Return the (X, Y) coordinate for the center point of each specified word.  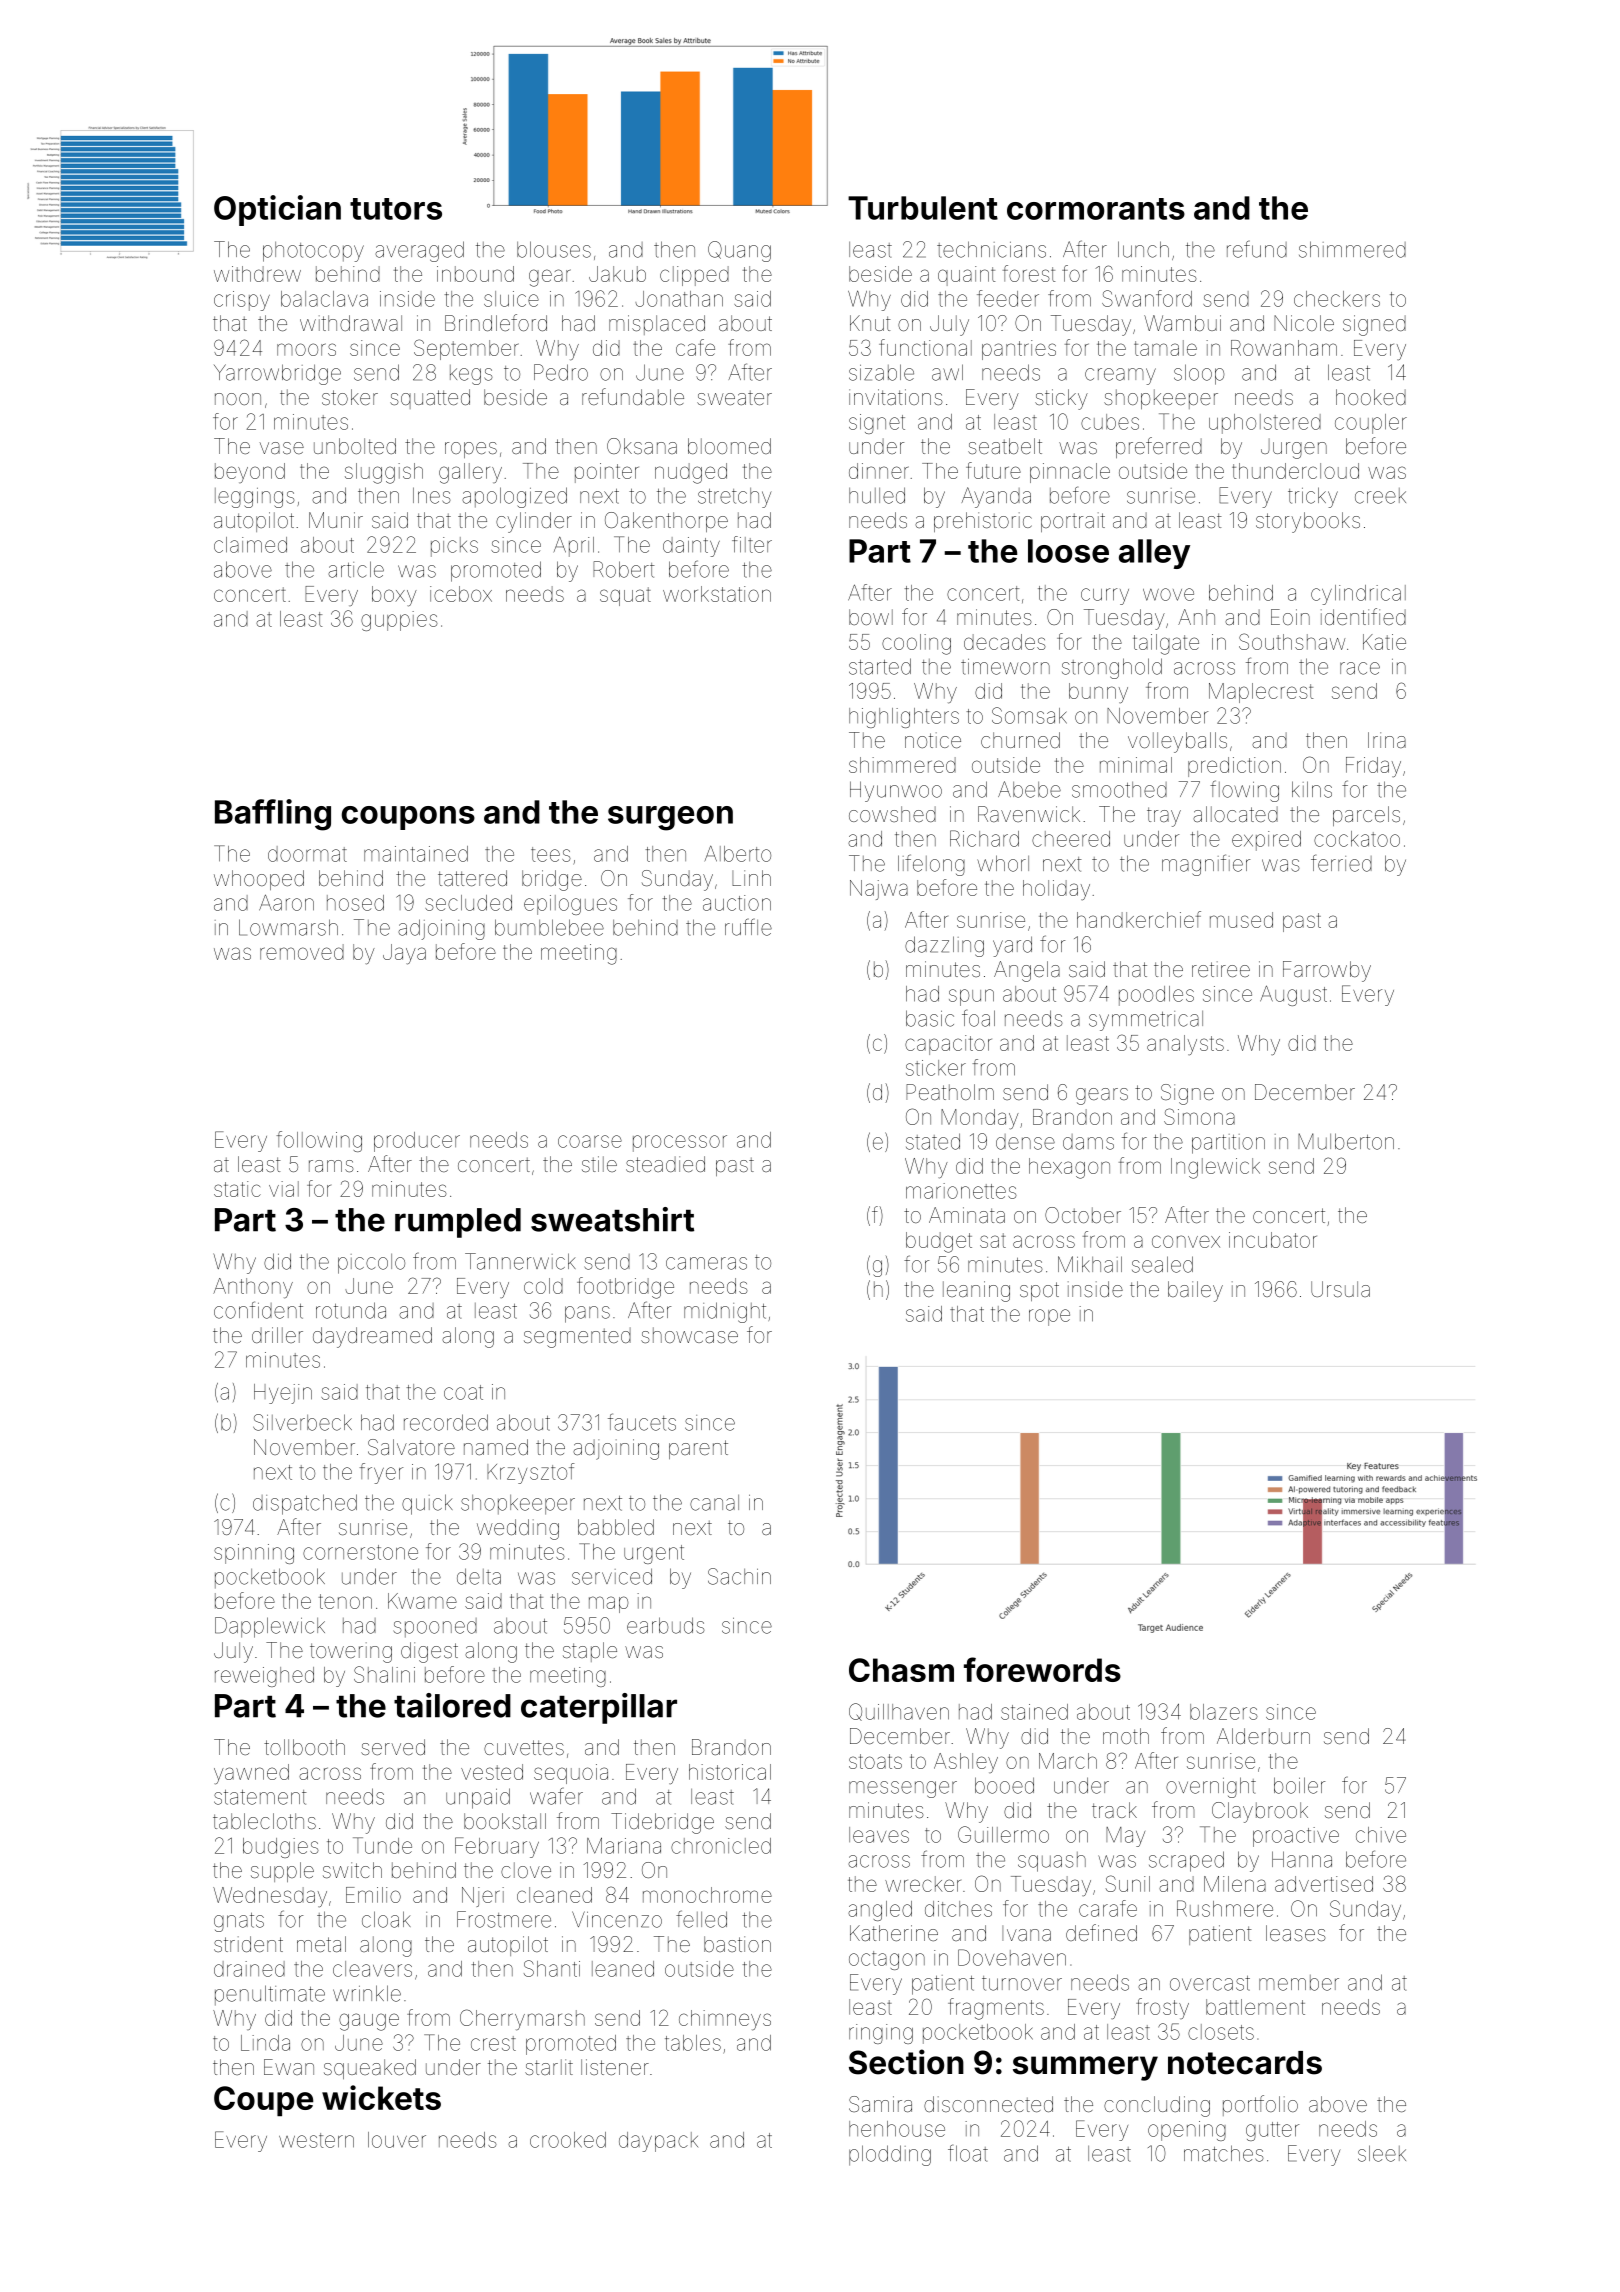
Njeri (483, 1897)
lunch (1143, 249)
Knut (870, 323)
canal (714, 1503)
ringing (881, 2034)
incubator (1273, 1240)
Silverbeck (302, 1422)
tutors (396, 209)
